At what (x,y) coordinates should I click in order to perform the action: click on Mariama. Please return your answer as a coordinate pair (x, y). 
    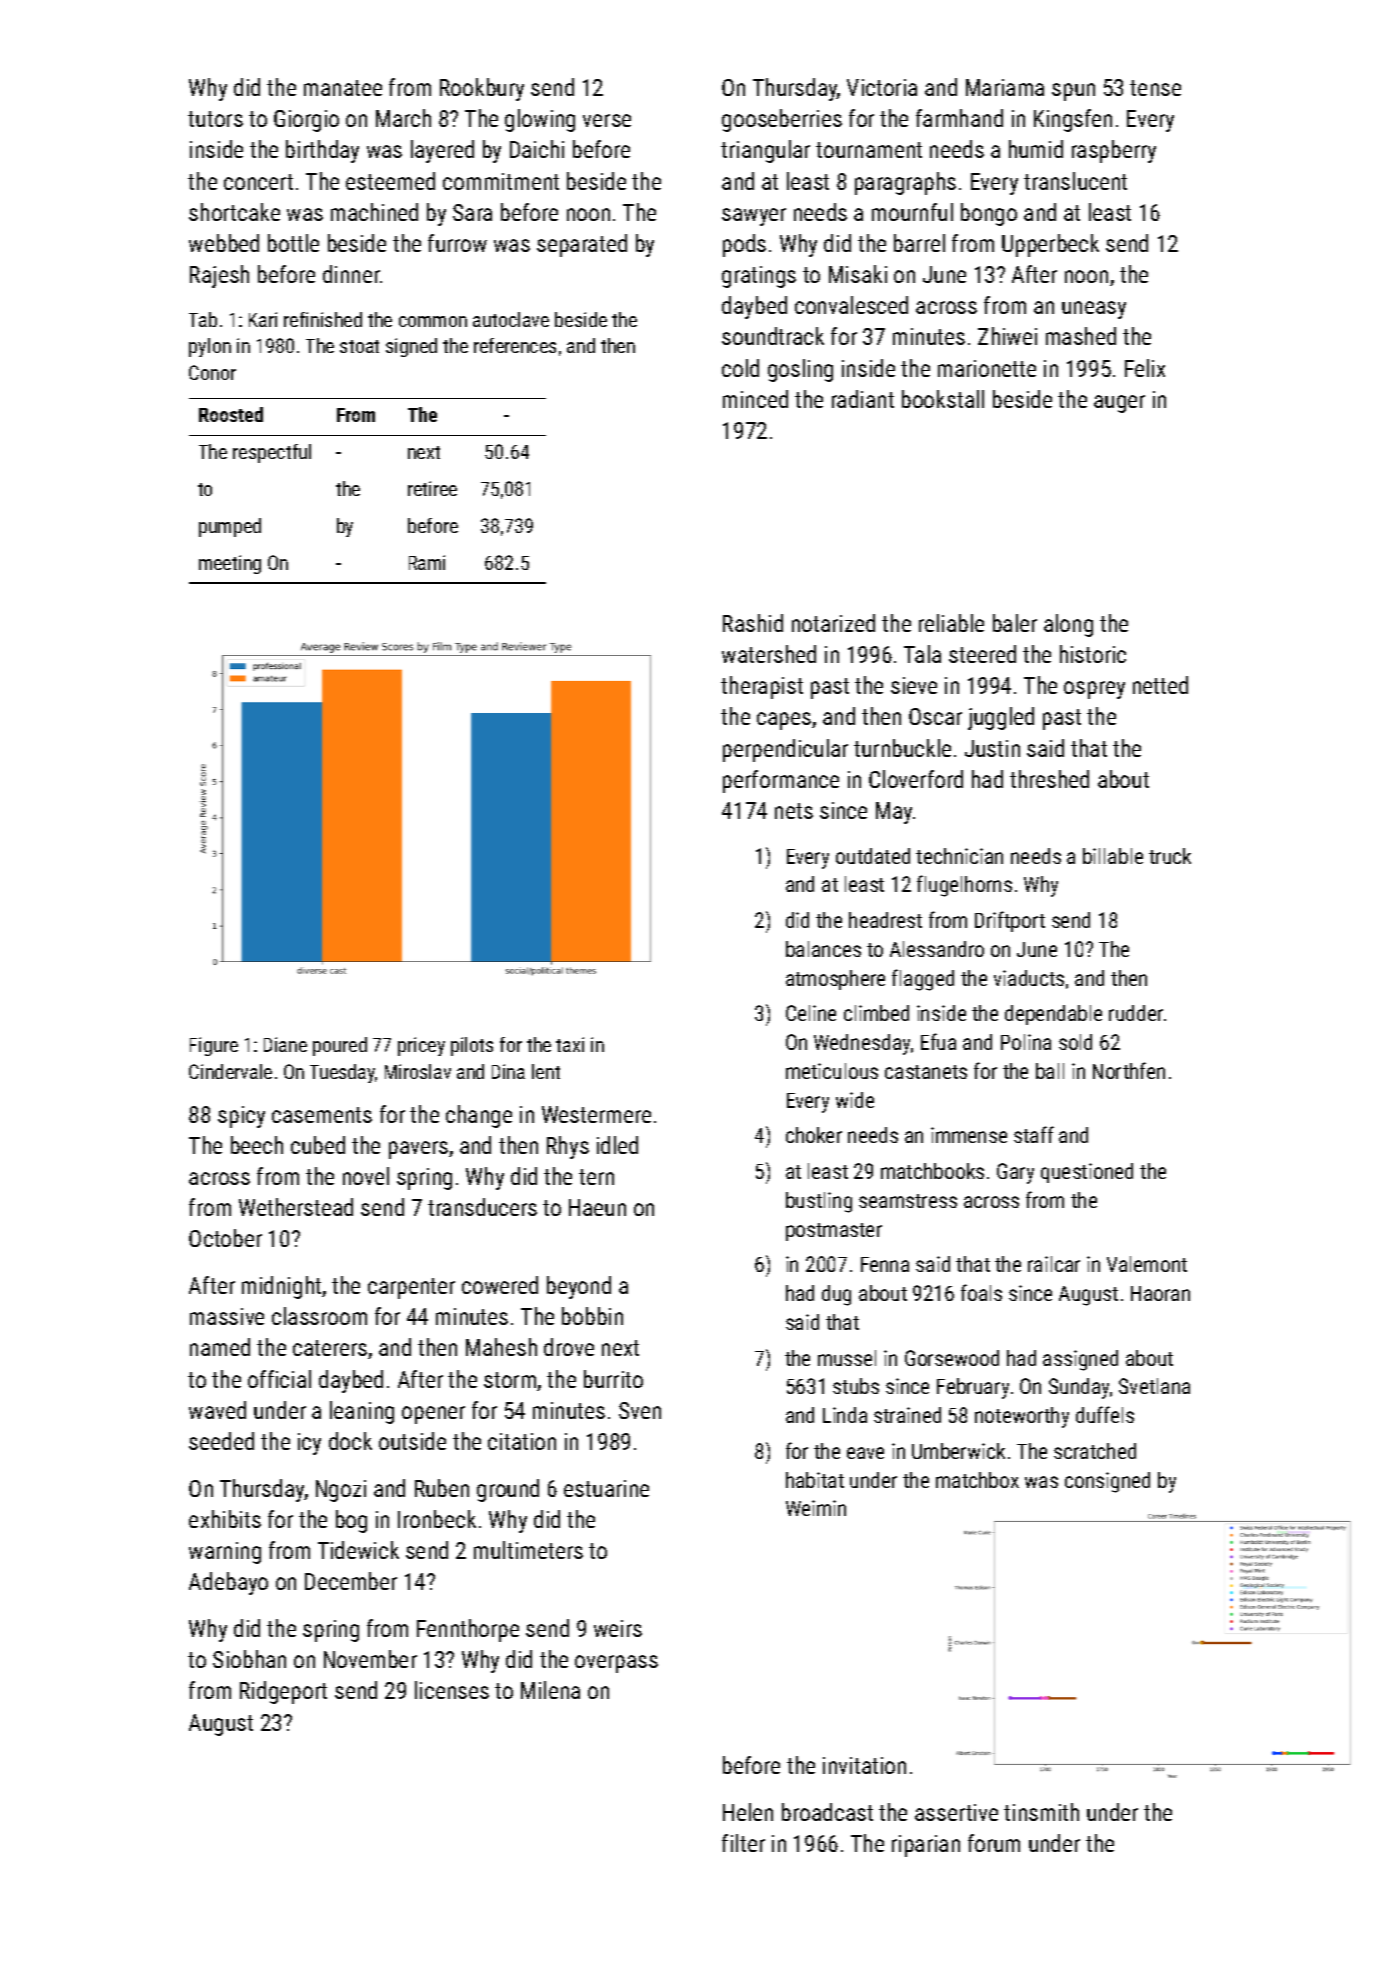
    Looking at the image, I should click on (1005, 87).
